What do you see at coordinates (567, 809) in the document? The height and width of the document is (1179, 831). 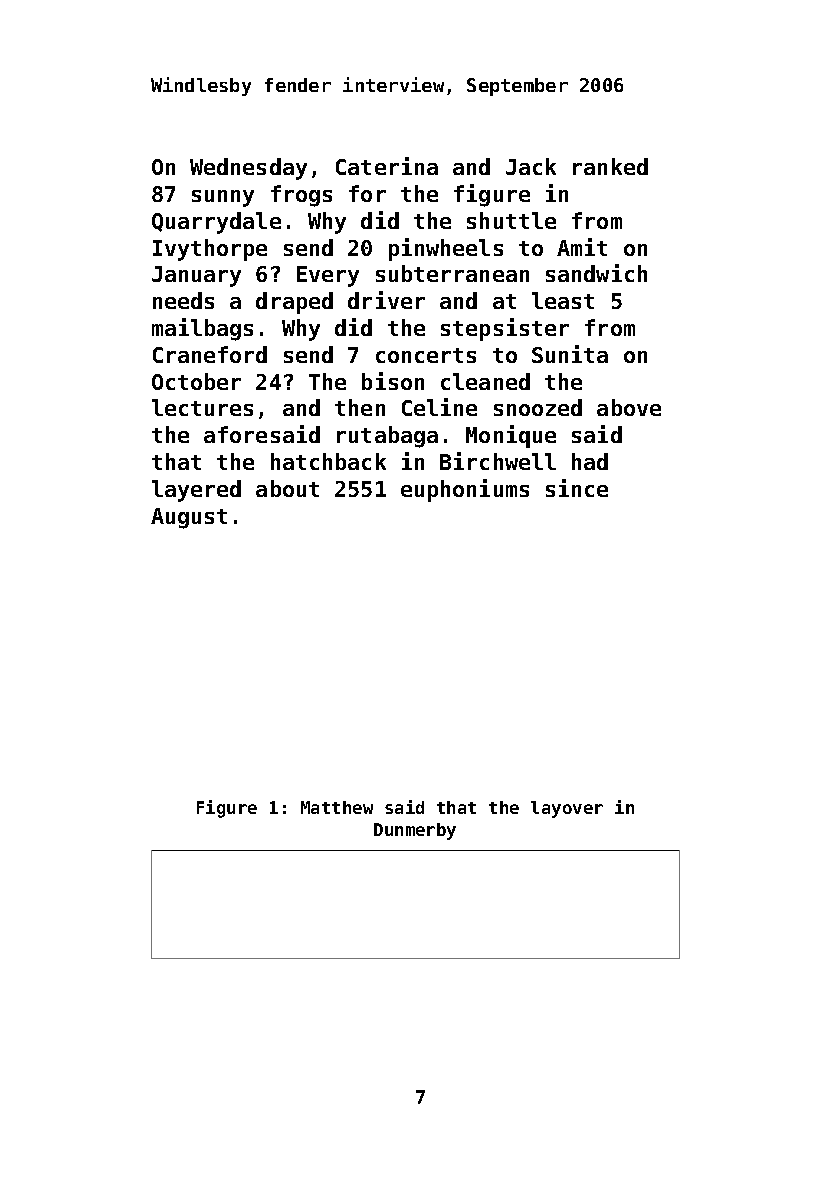 I see `layover` at bounding box center [567, 809].
